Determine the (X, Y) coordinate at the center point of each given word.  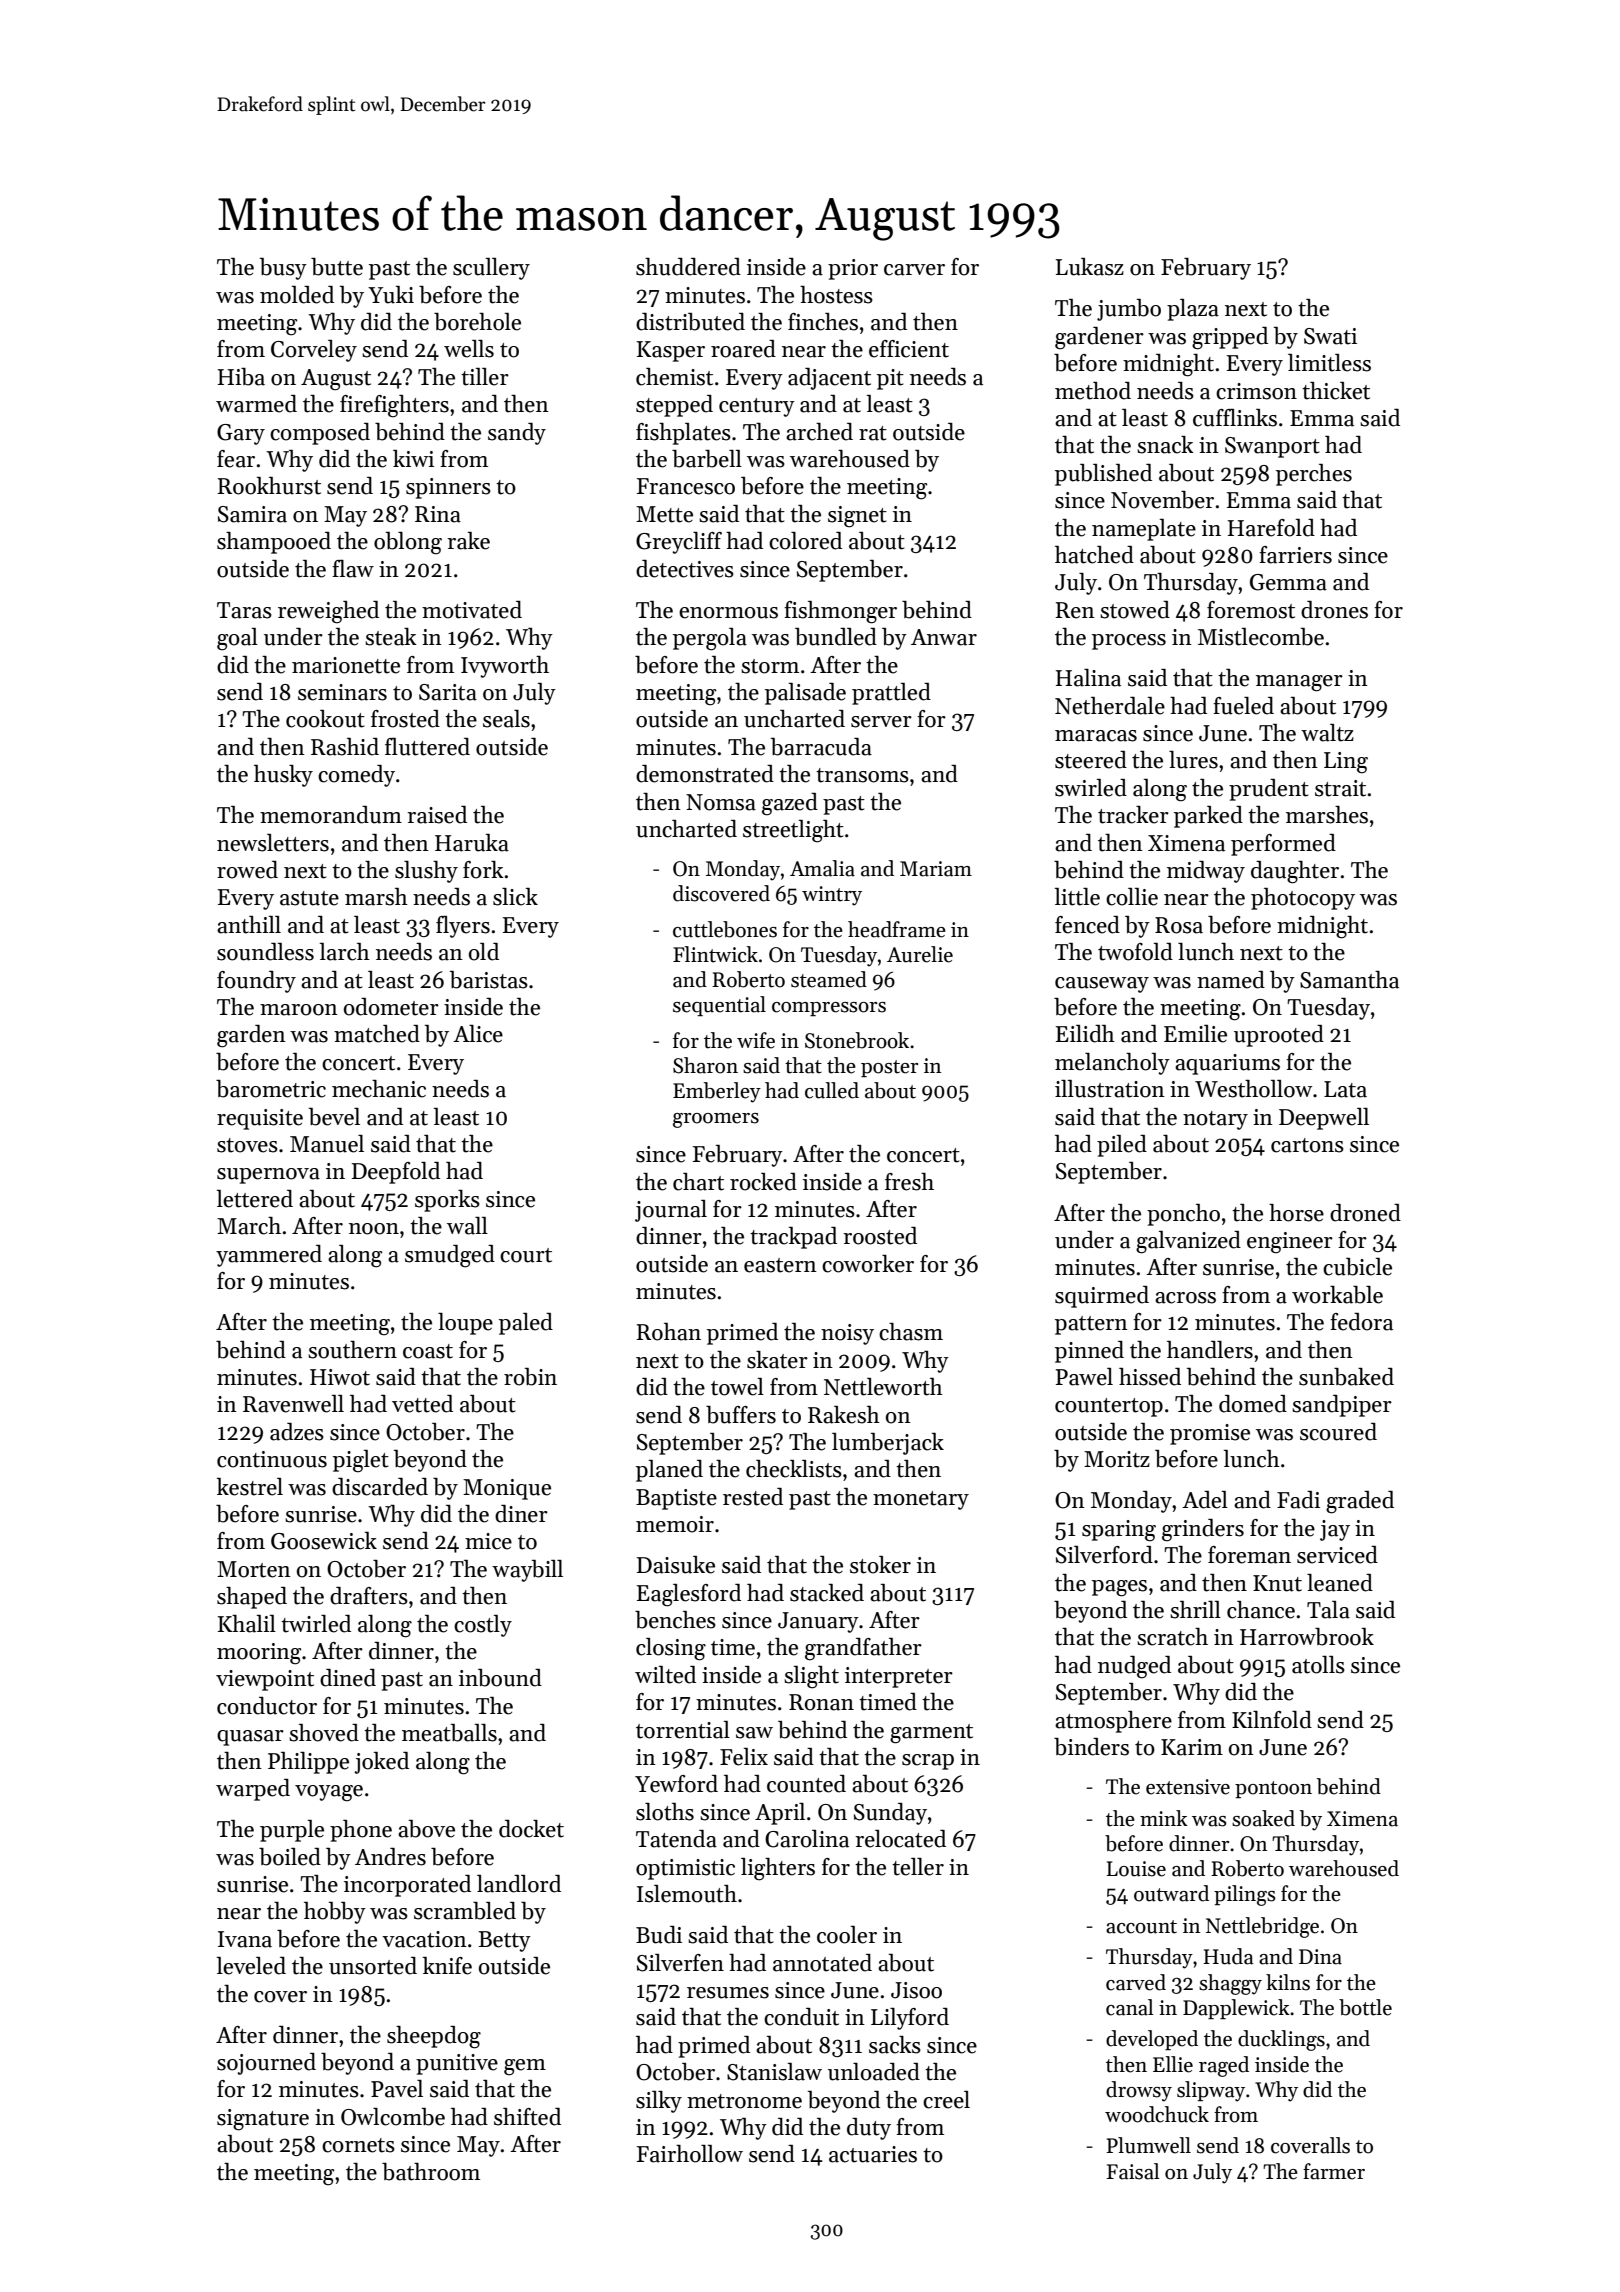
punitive (457, 2064)
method (1093, 391)
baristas (489, 980)
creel (946, 2100)
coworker (868, 1264)
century (757, 407)
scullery (491, 269)
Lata (1345, 1089)
